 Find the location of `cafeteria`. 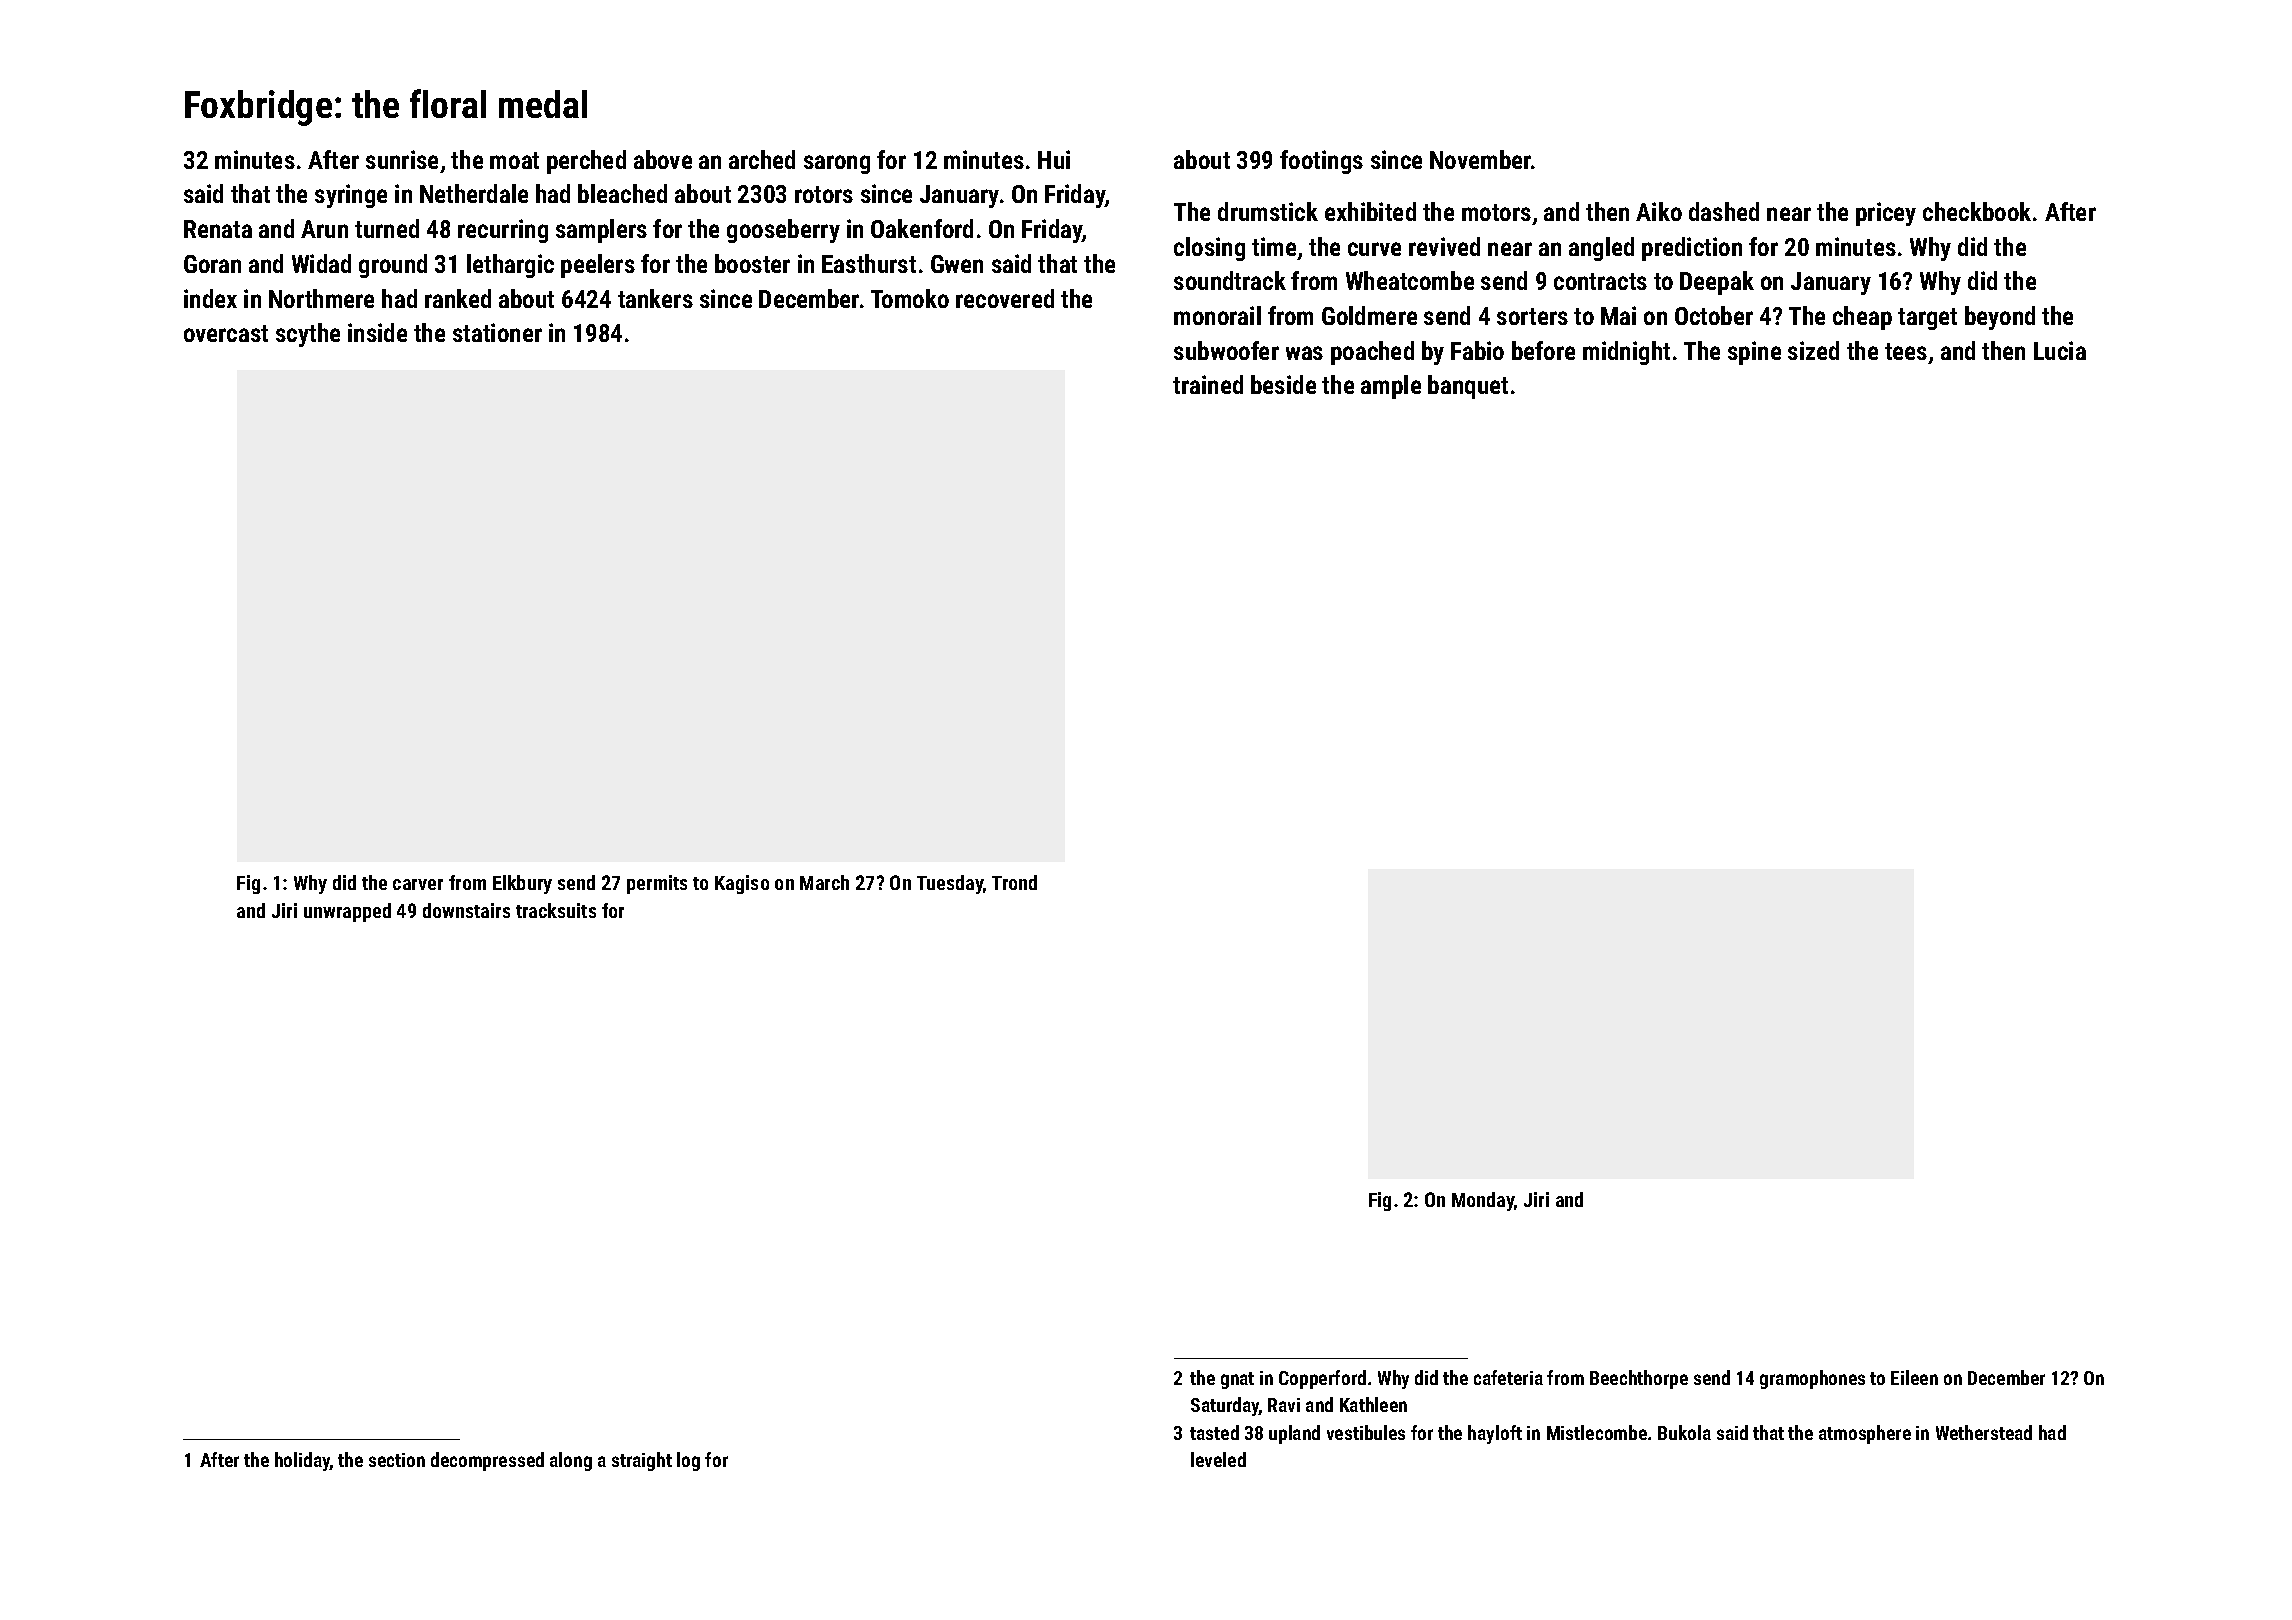

cafeteria is located at coordinates (1508, 1377).
